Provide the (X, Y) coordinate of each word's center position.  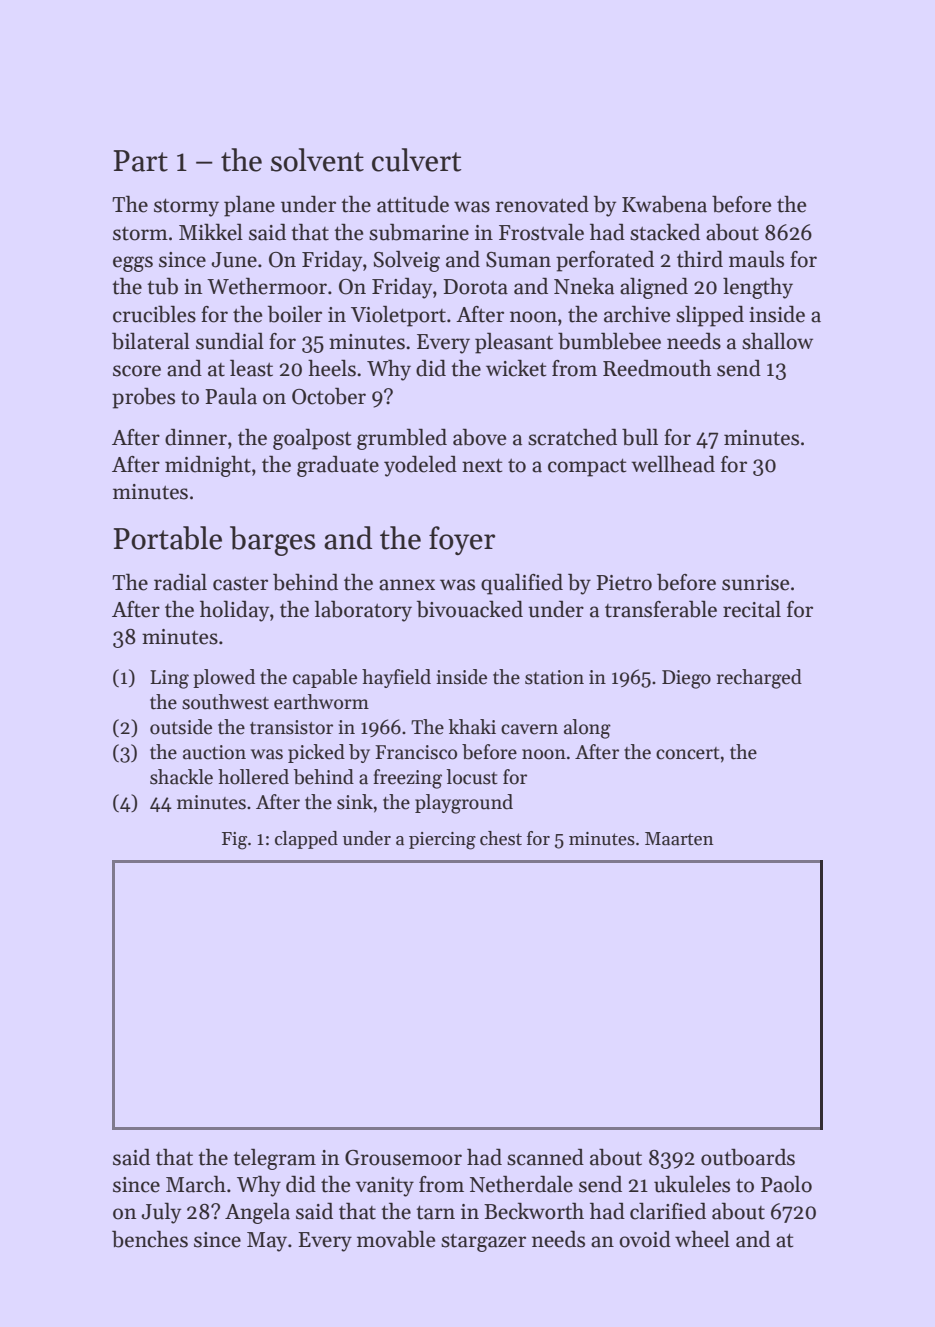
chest (501, 838)
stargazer (483, 1243)
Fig (234, 841)
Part (141, 161)
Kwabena (664, 204)
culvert (417, 160)
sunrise (755, 583)
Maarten (679, 839)
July (161, 1213)
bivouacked (470, 609)
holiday (234, 611)
